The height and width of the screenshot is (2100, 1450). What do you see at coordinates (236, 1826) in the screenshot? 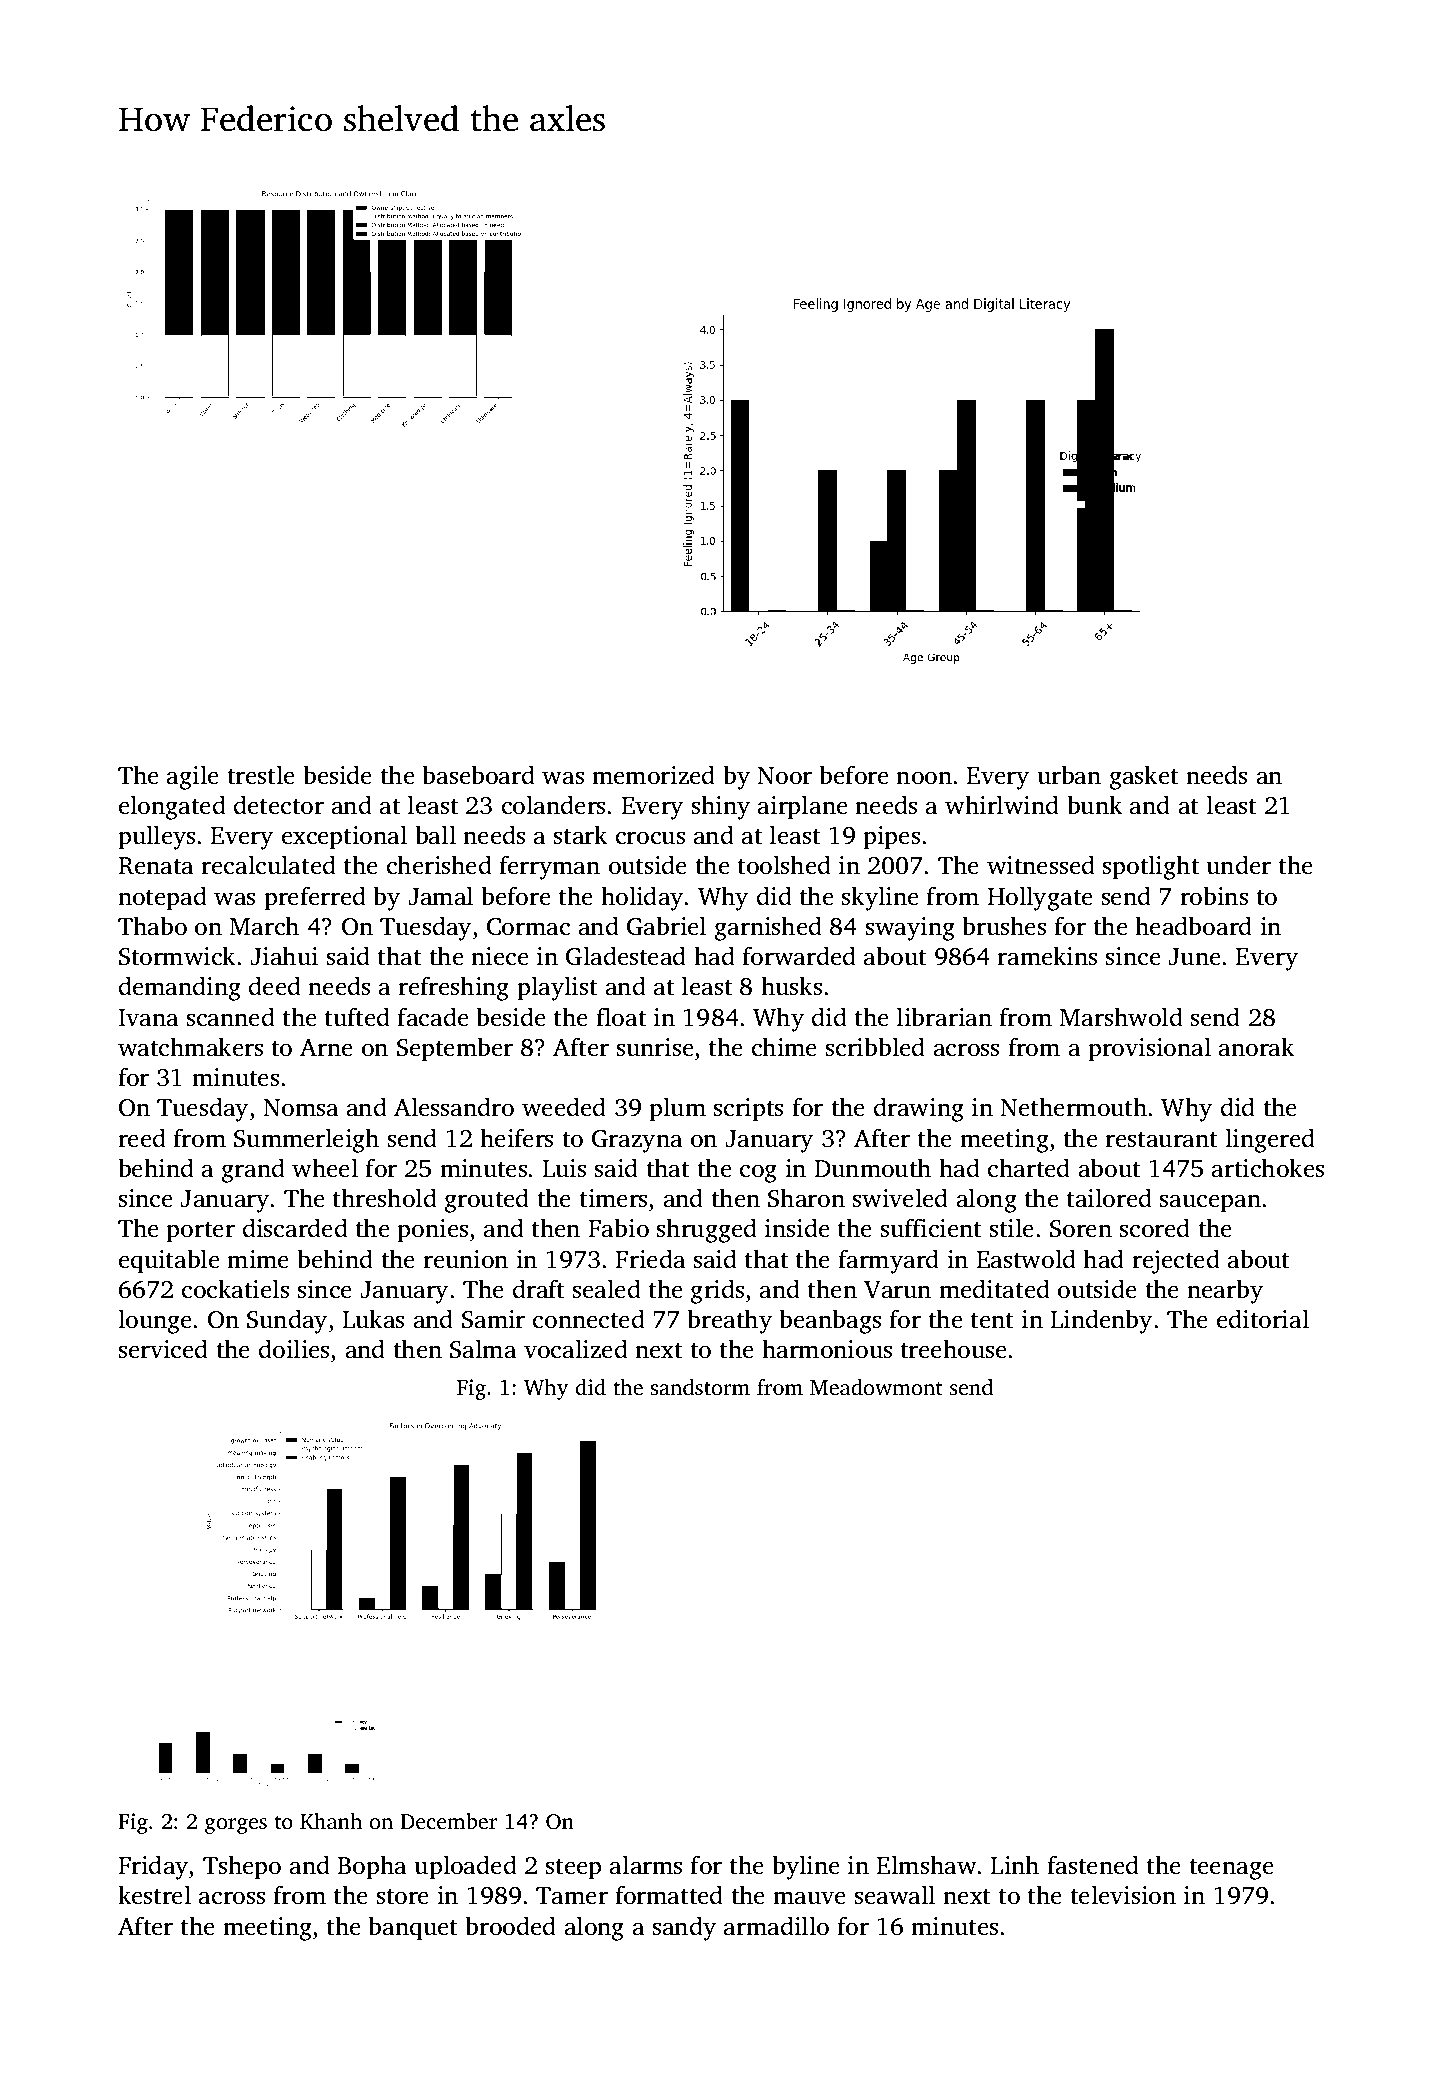
I see `gorges` at bounding box center [236, 1826].
